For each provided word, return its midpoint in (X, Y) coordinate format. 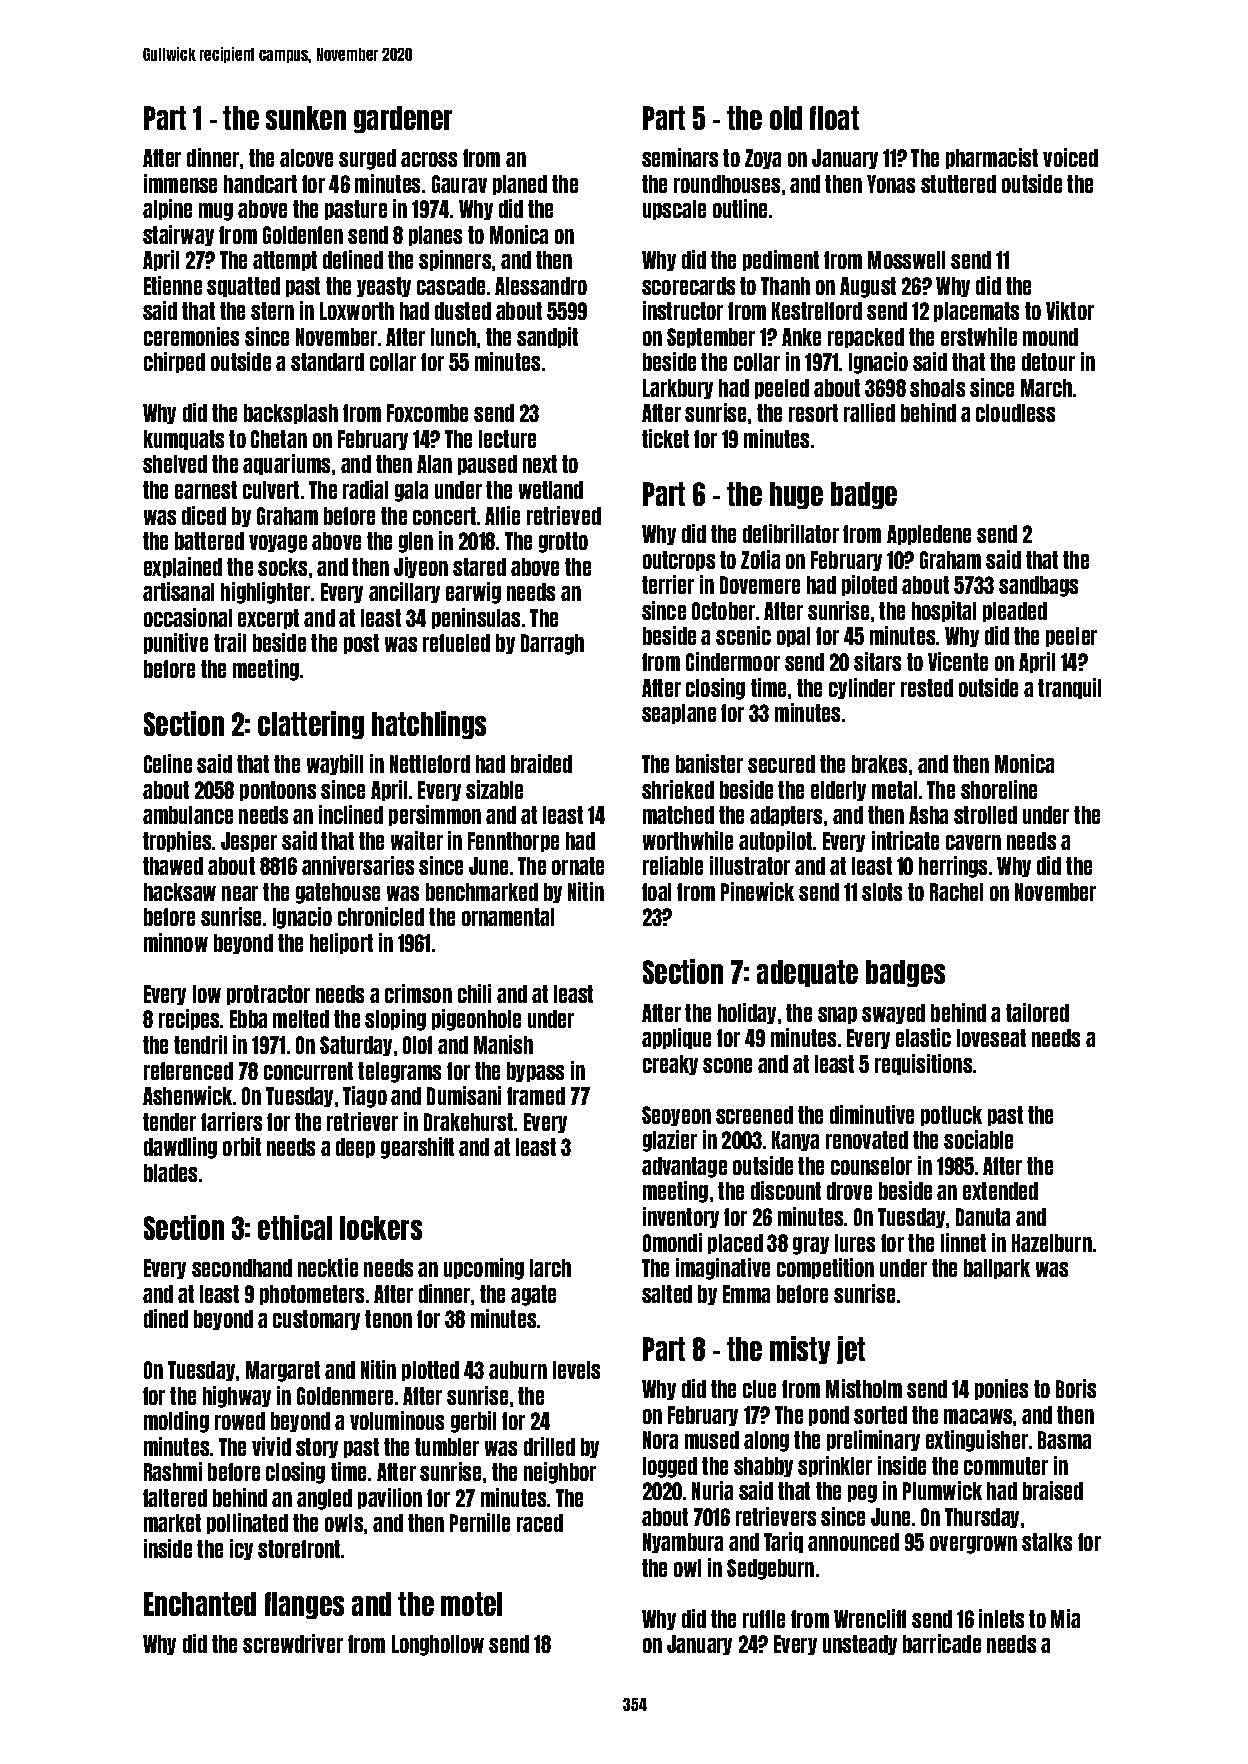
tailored (1037, 1012)
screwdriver (293, 1643)
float (834, 118)
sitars (877, 661)
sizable (494, 789)
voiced (1070, 157)
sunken (306, 118)
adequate (807, 973)
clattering (311, 725)
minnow (176, 942)
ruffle (764, 1619)
